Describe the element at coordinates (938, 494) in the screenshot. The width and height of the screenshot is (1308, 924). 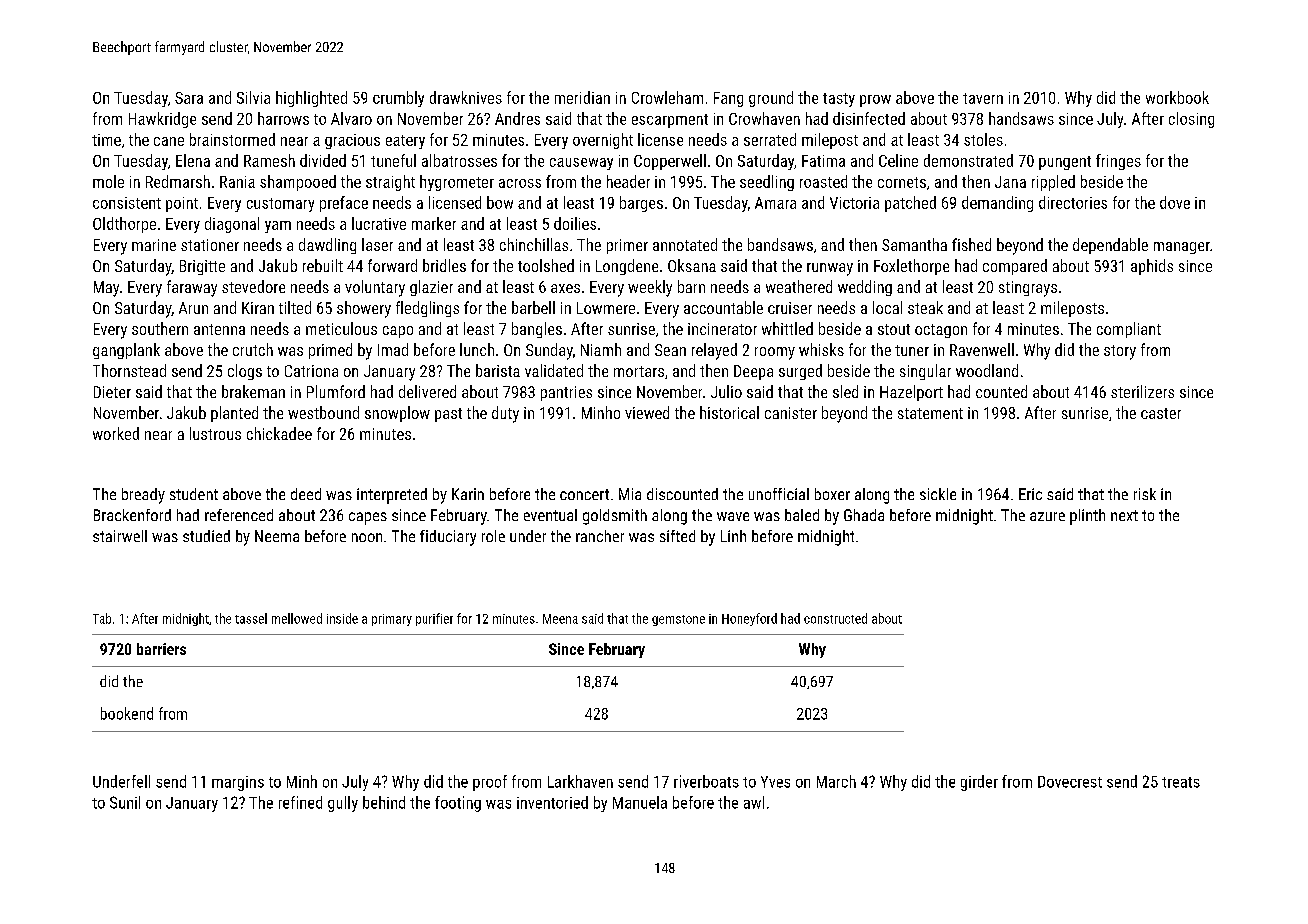
I see `sickle` at that location.
